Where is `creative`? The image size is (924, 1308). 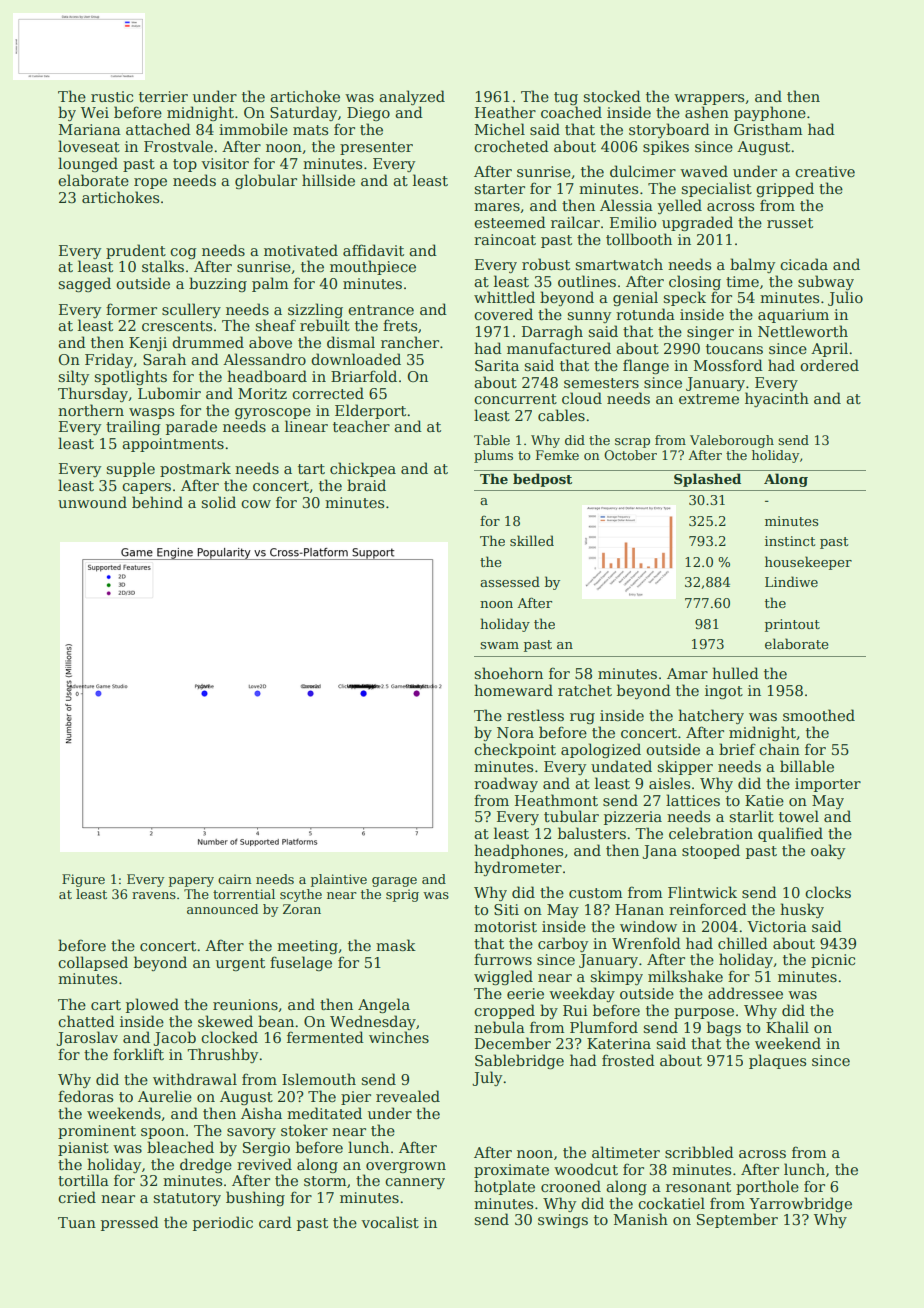
creative is located at coordinates (825, 171).
